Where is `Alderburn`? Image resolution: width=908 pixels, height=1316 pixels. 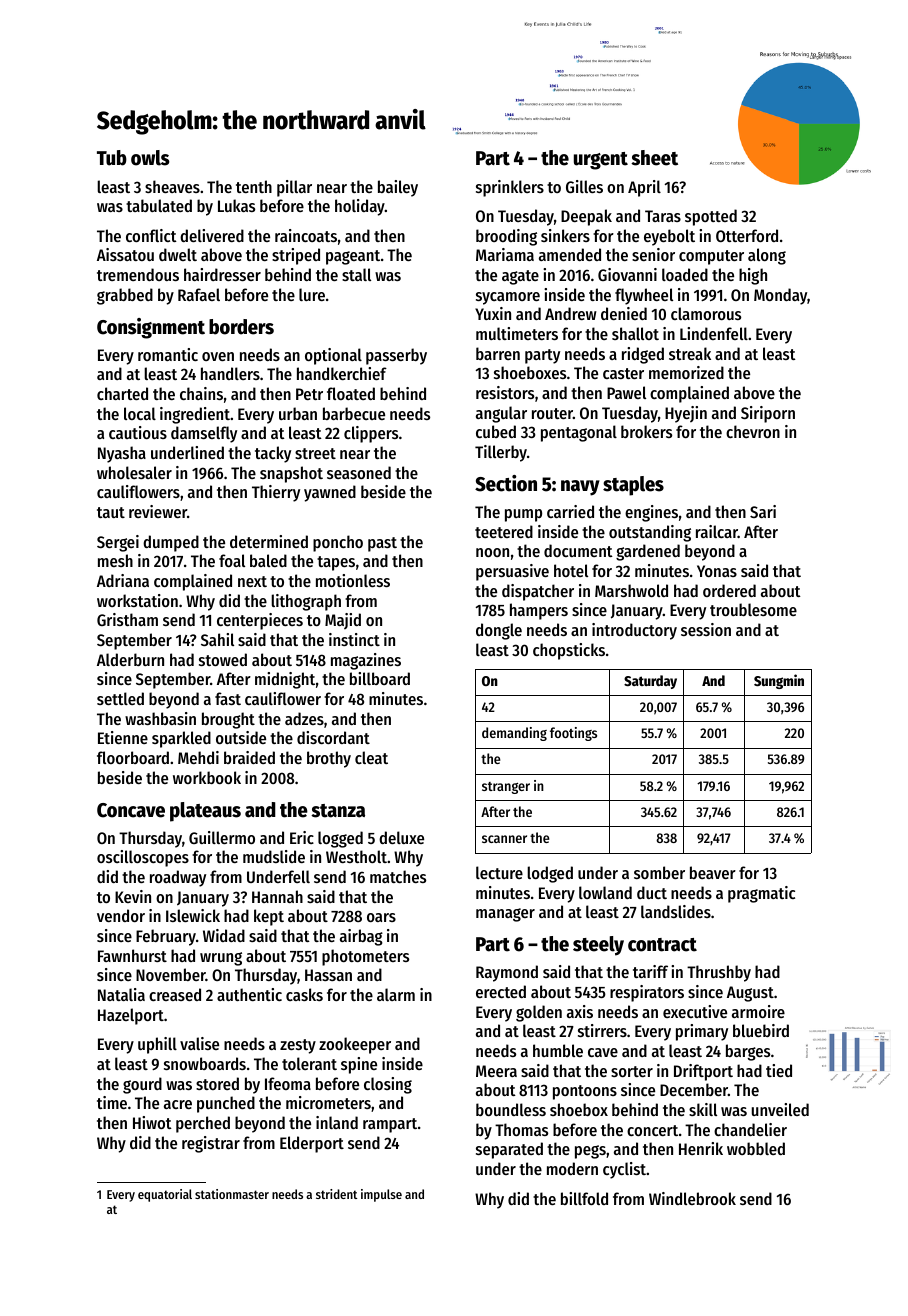 Alderburn is located at coordinates (130, 659).
